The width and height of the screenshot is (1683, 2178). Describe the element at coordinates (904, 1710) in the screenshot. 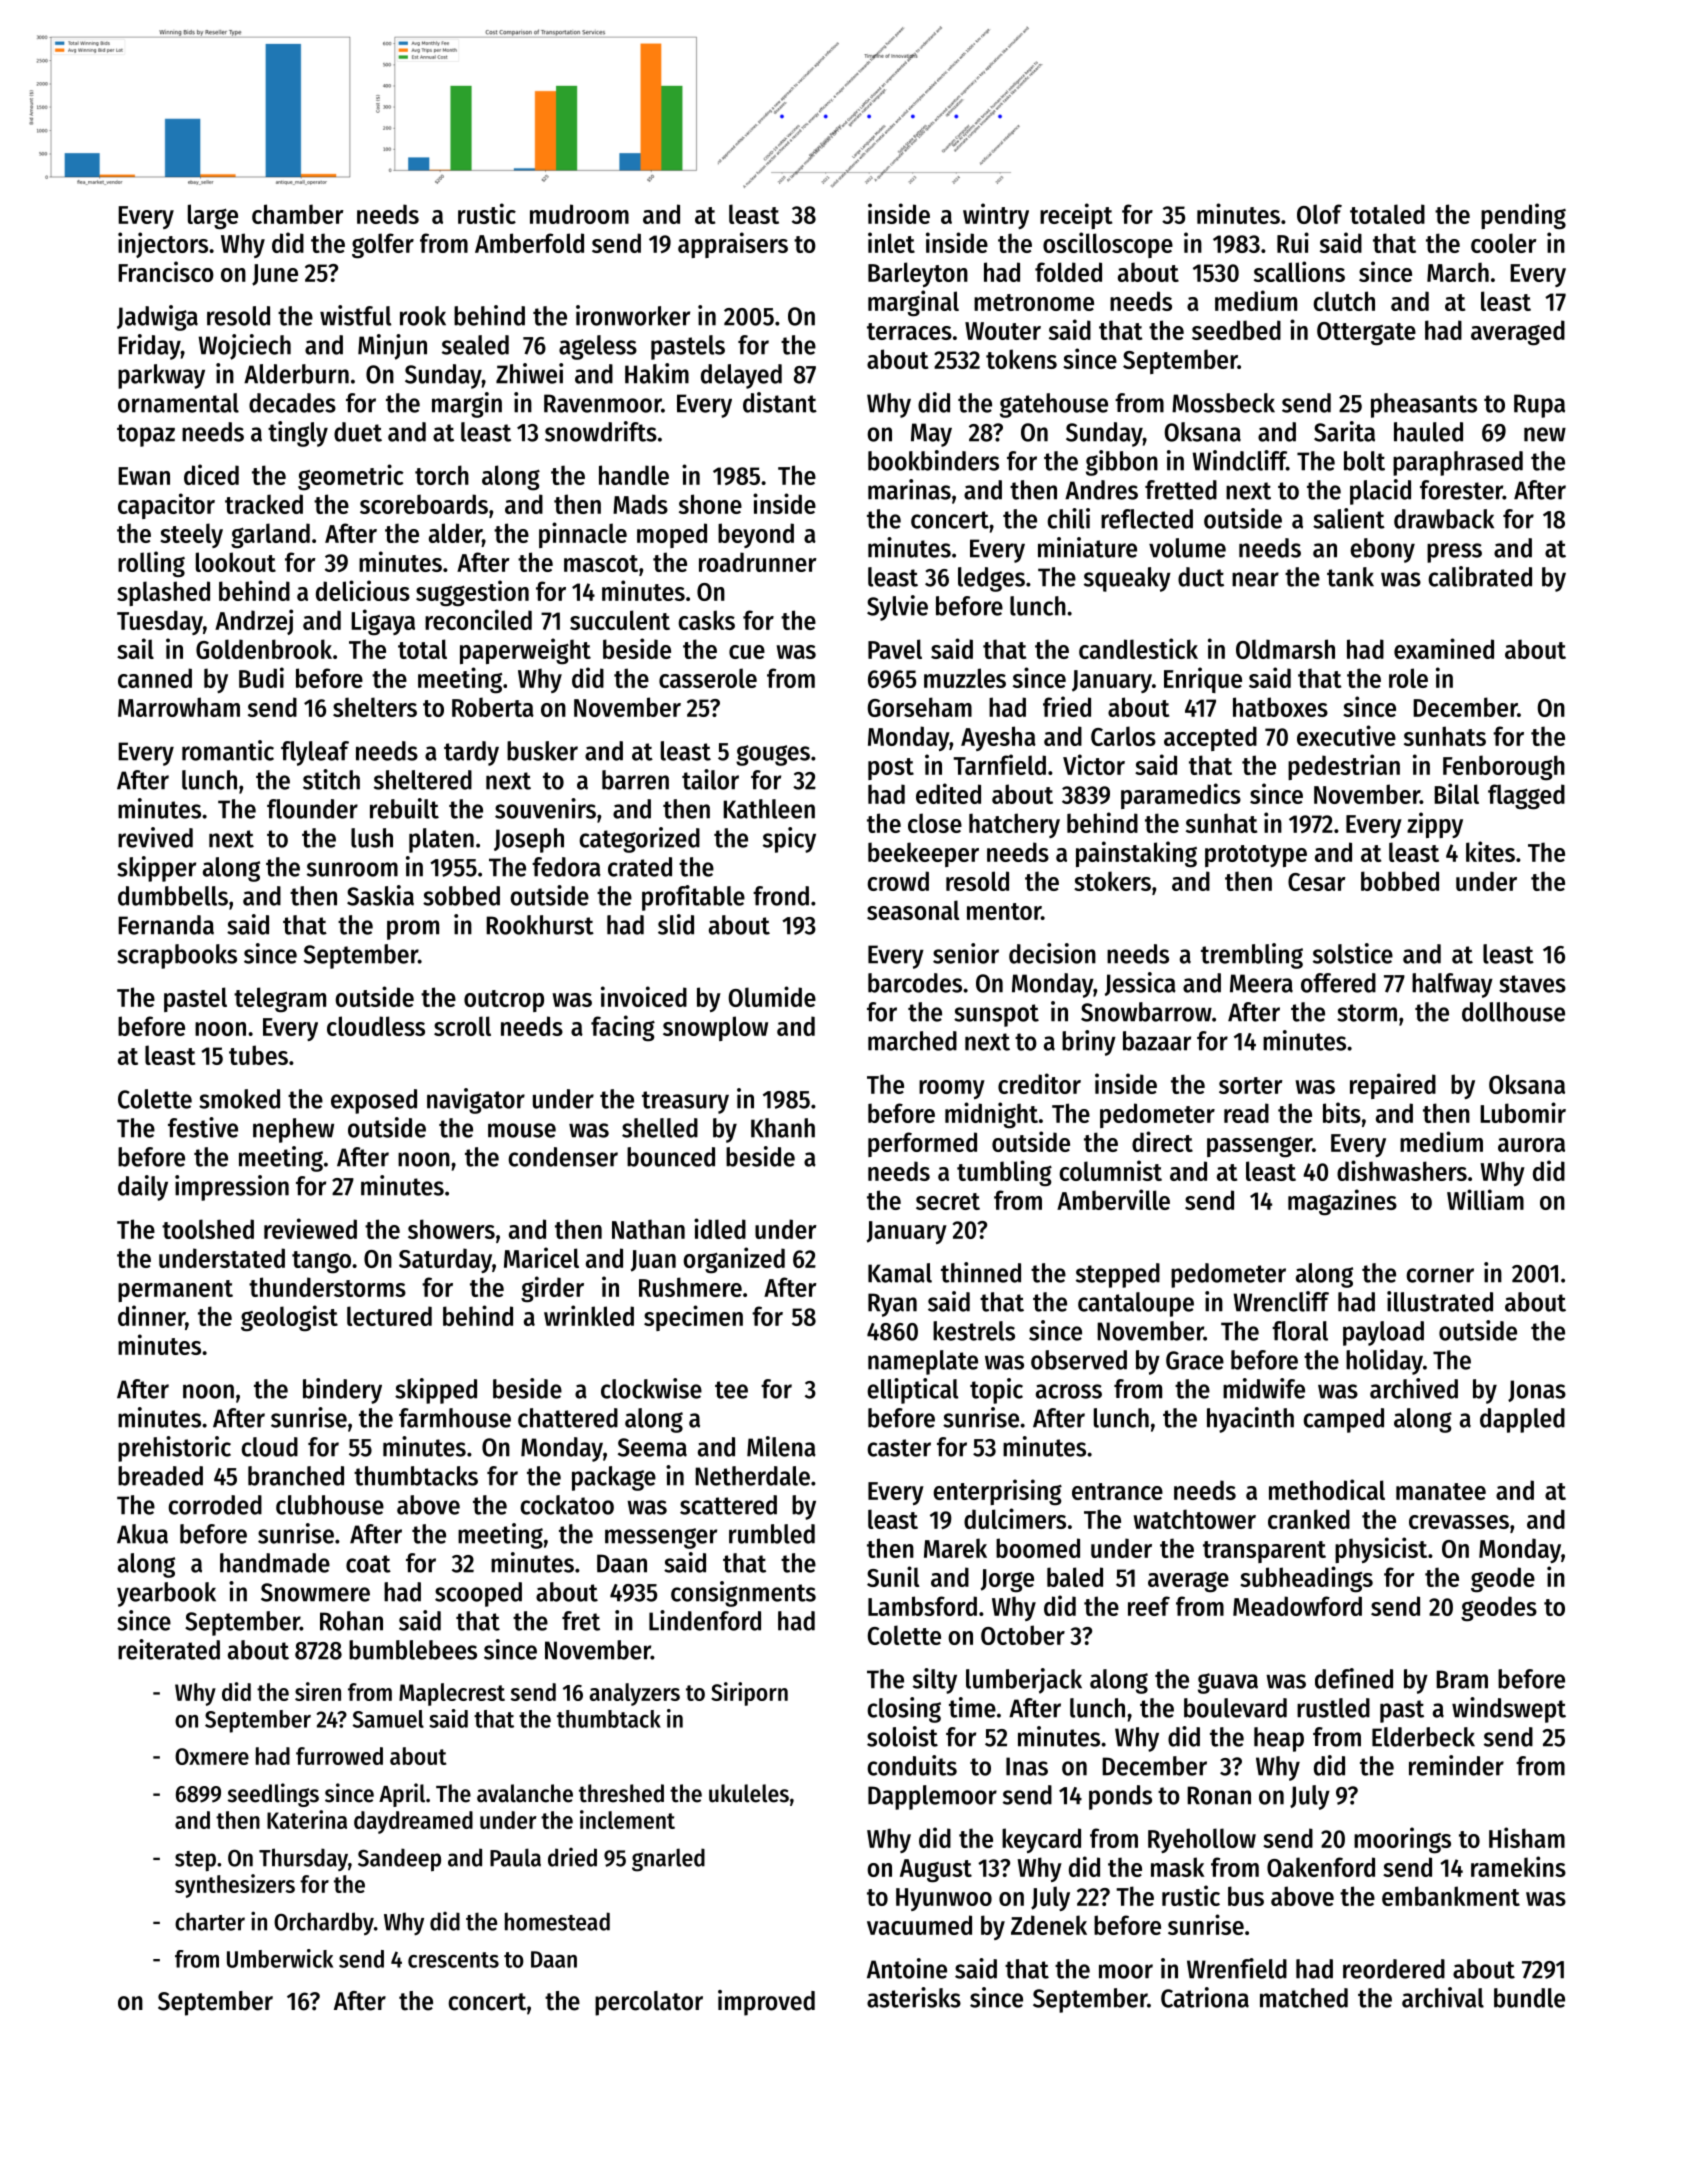

I see `closing` at that location.
